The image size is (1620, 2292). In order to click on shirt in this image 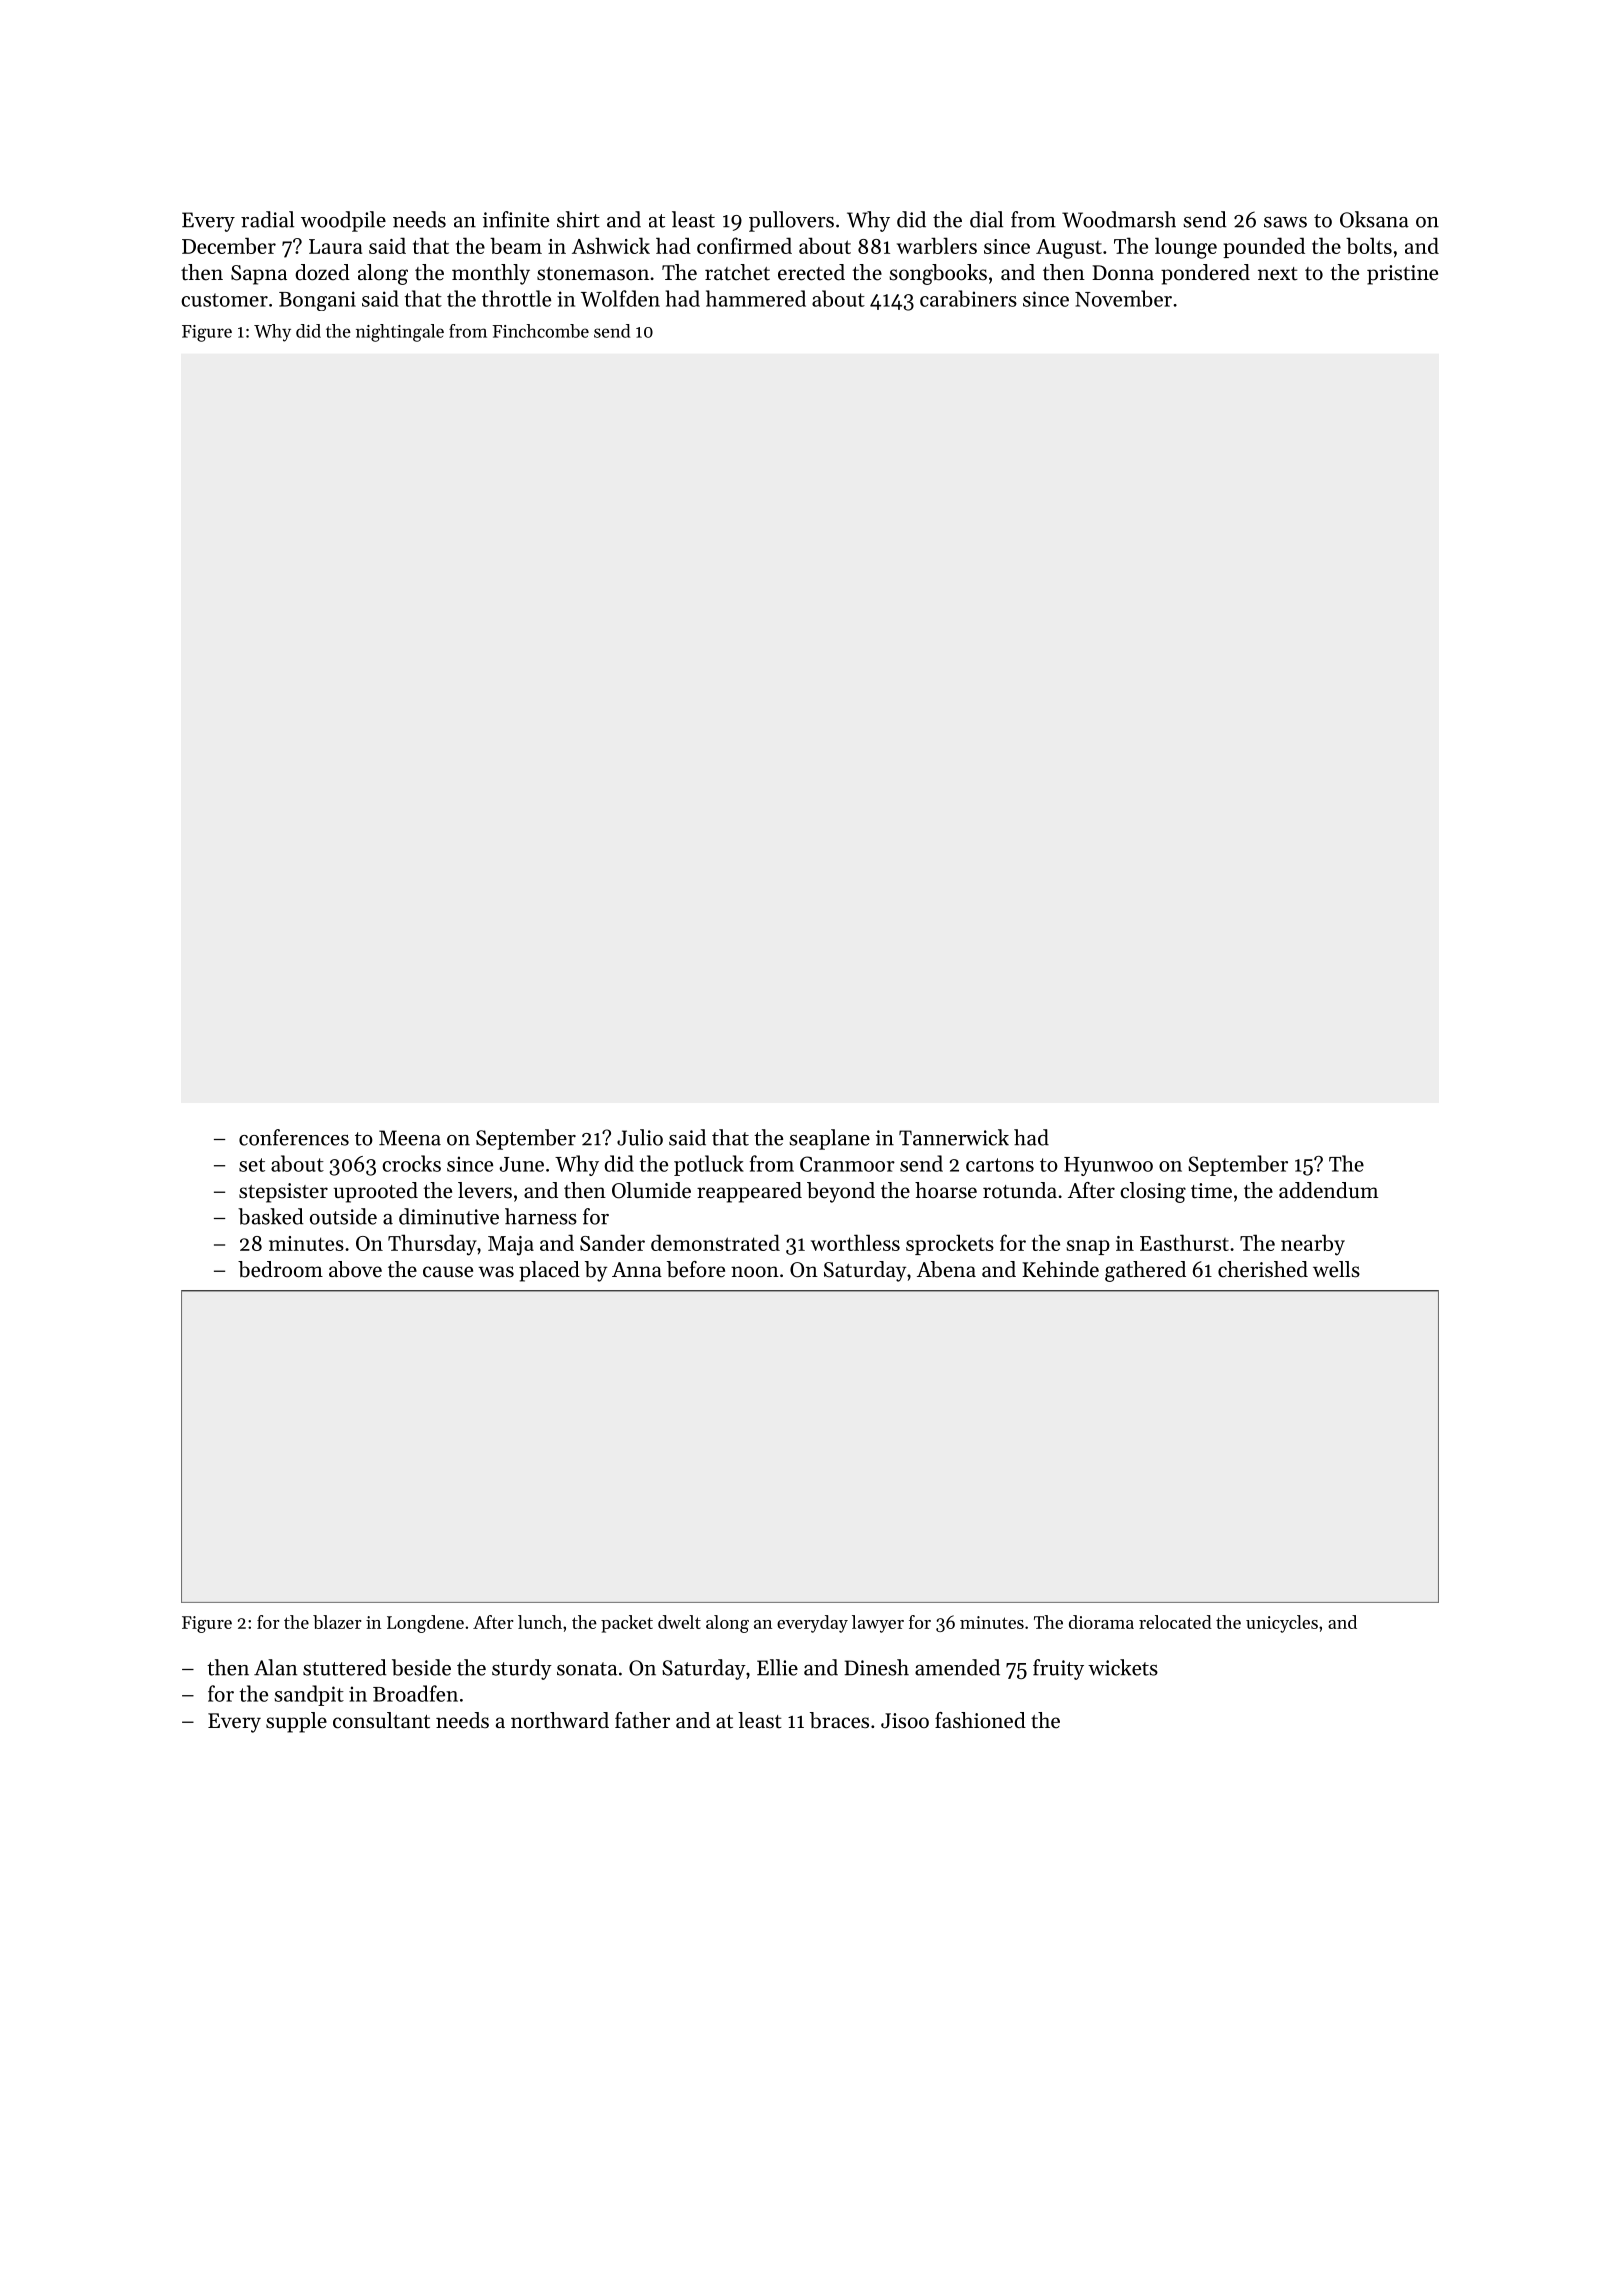, I will do `click(578, 219)`.
